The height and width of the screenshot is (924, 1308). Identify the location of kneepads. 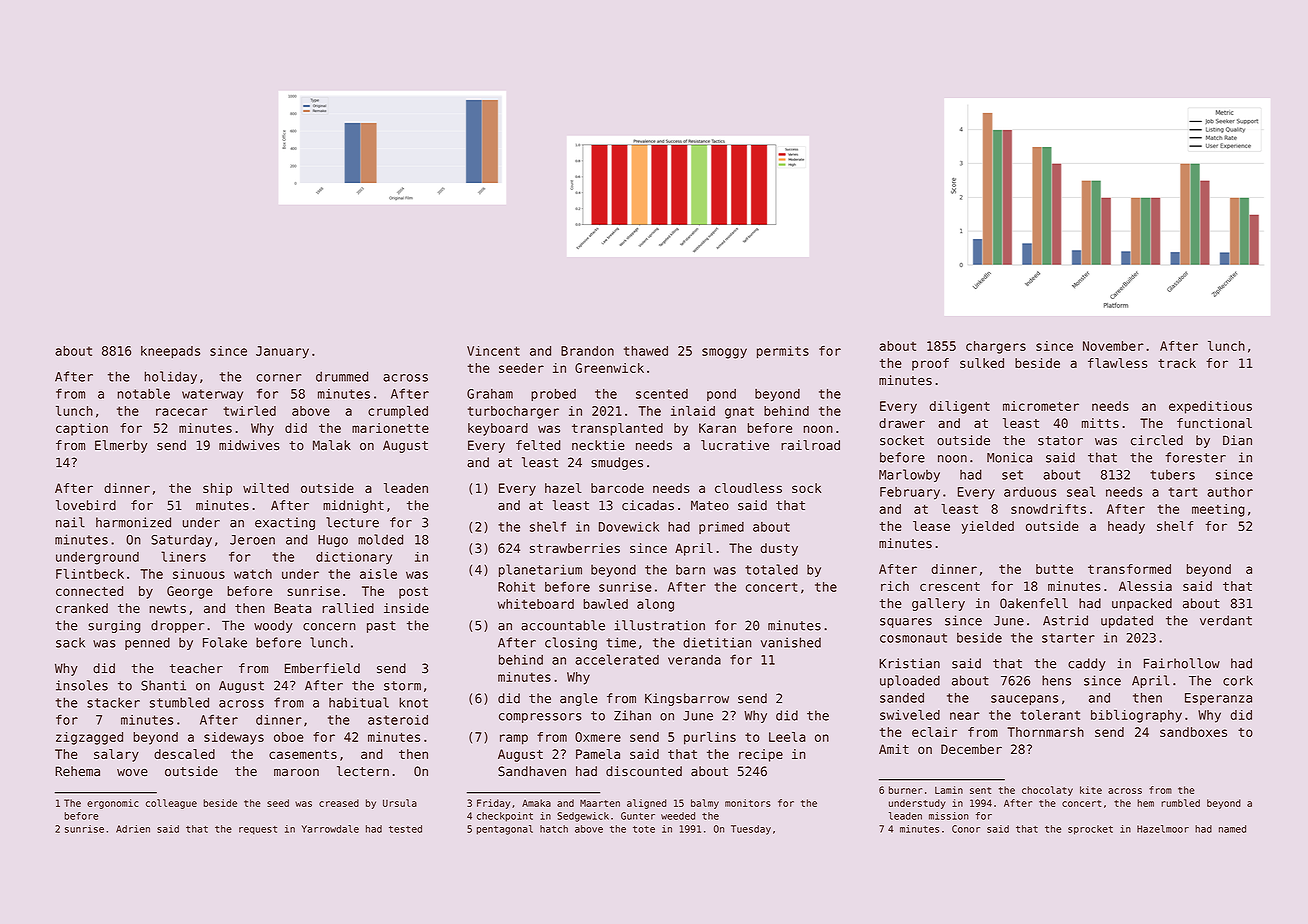
(170, 352).
